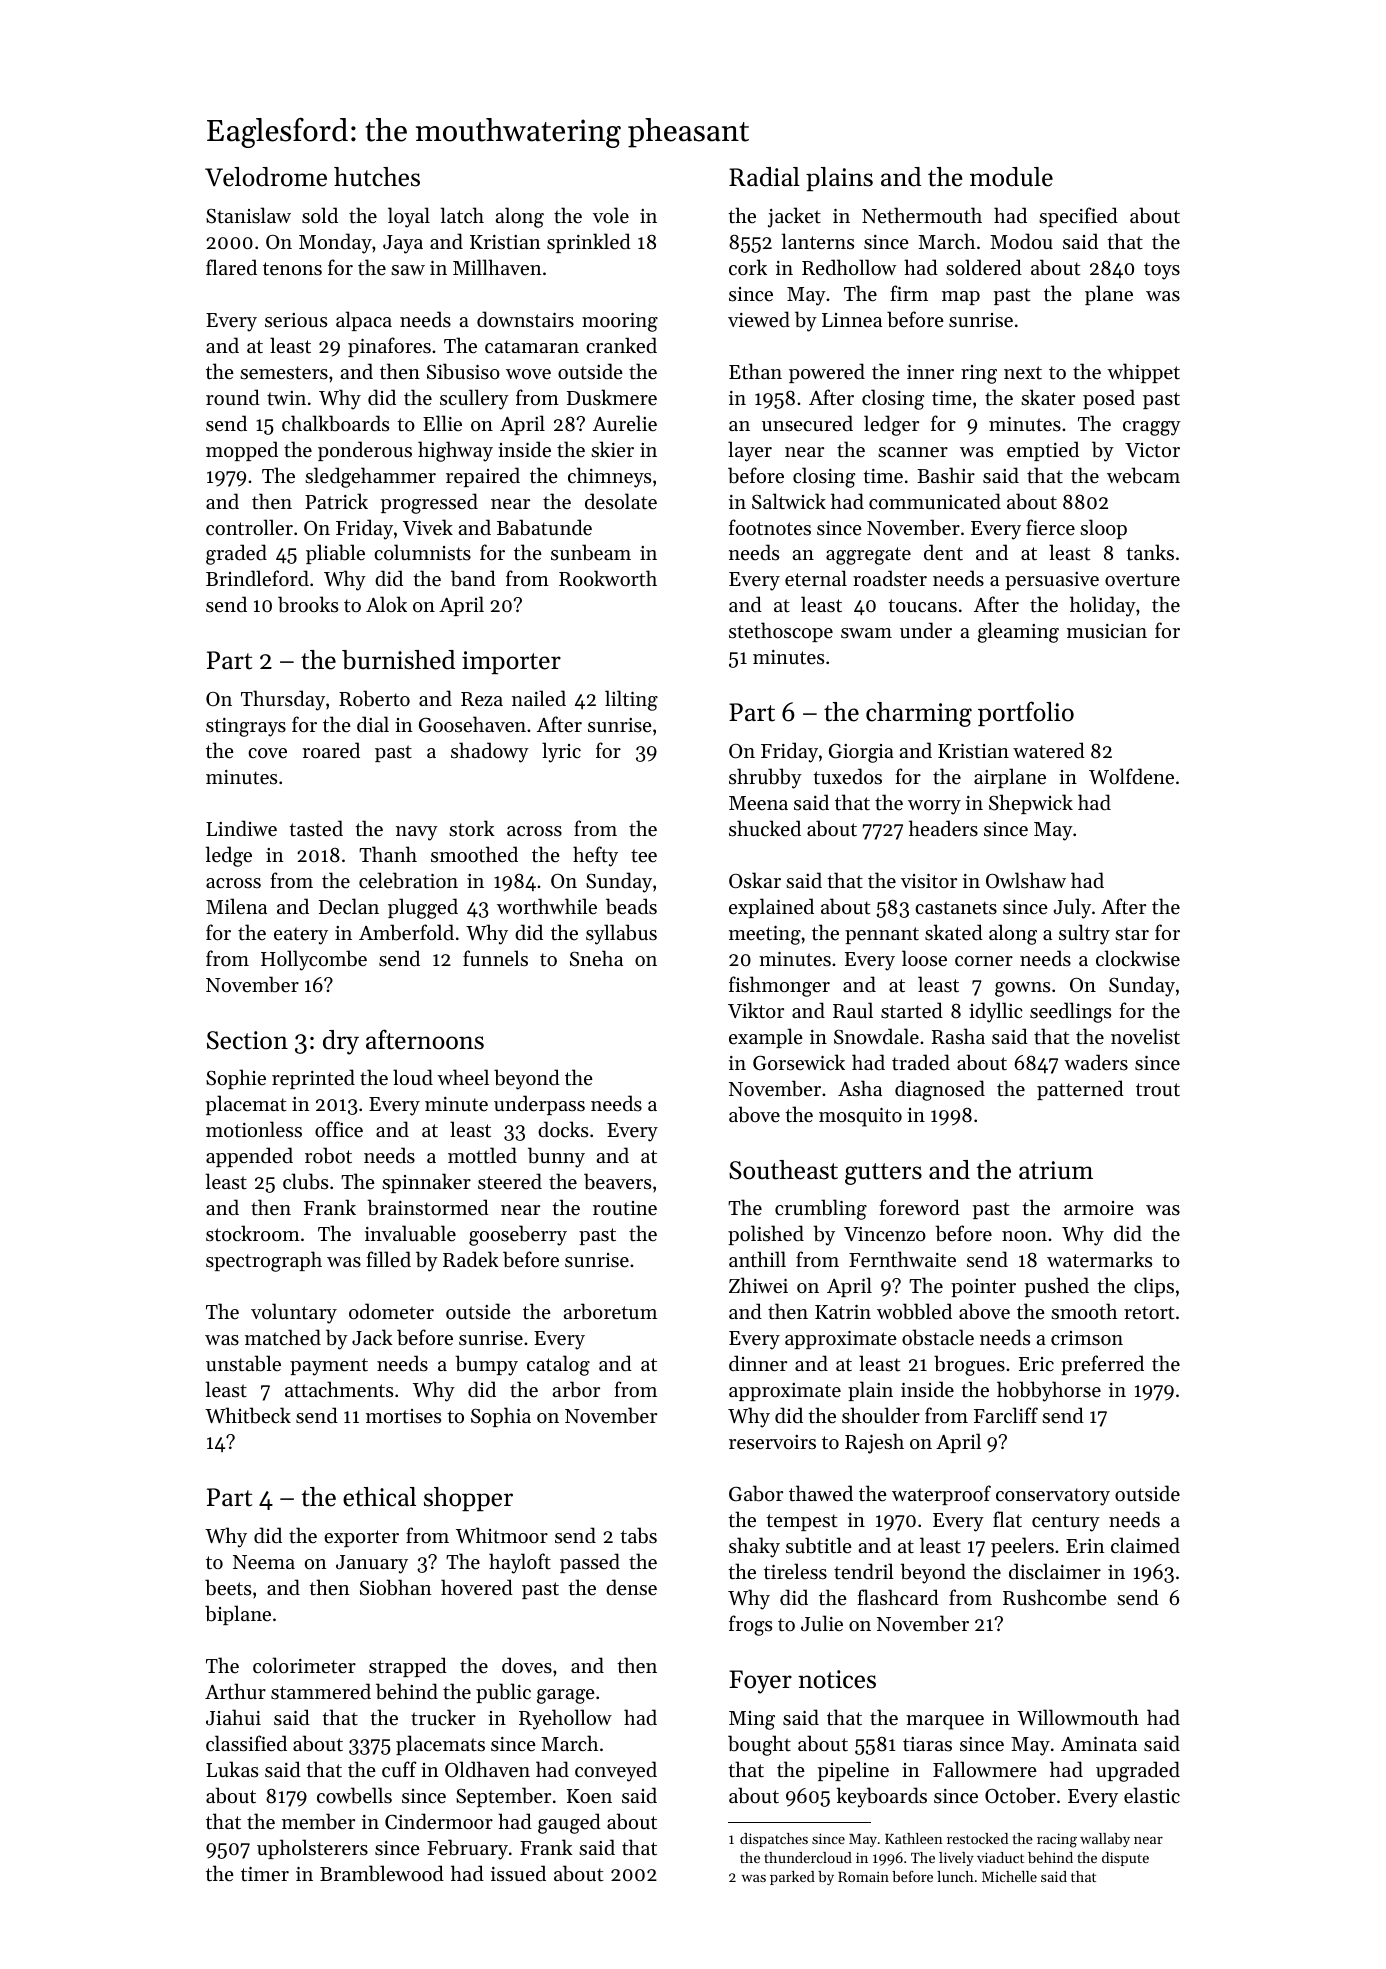  Describe the element at coordinates (382, 1873) in the screenshot. I see `Bramblewood` at that location.
